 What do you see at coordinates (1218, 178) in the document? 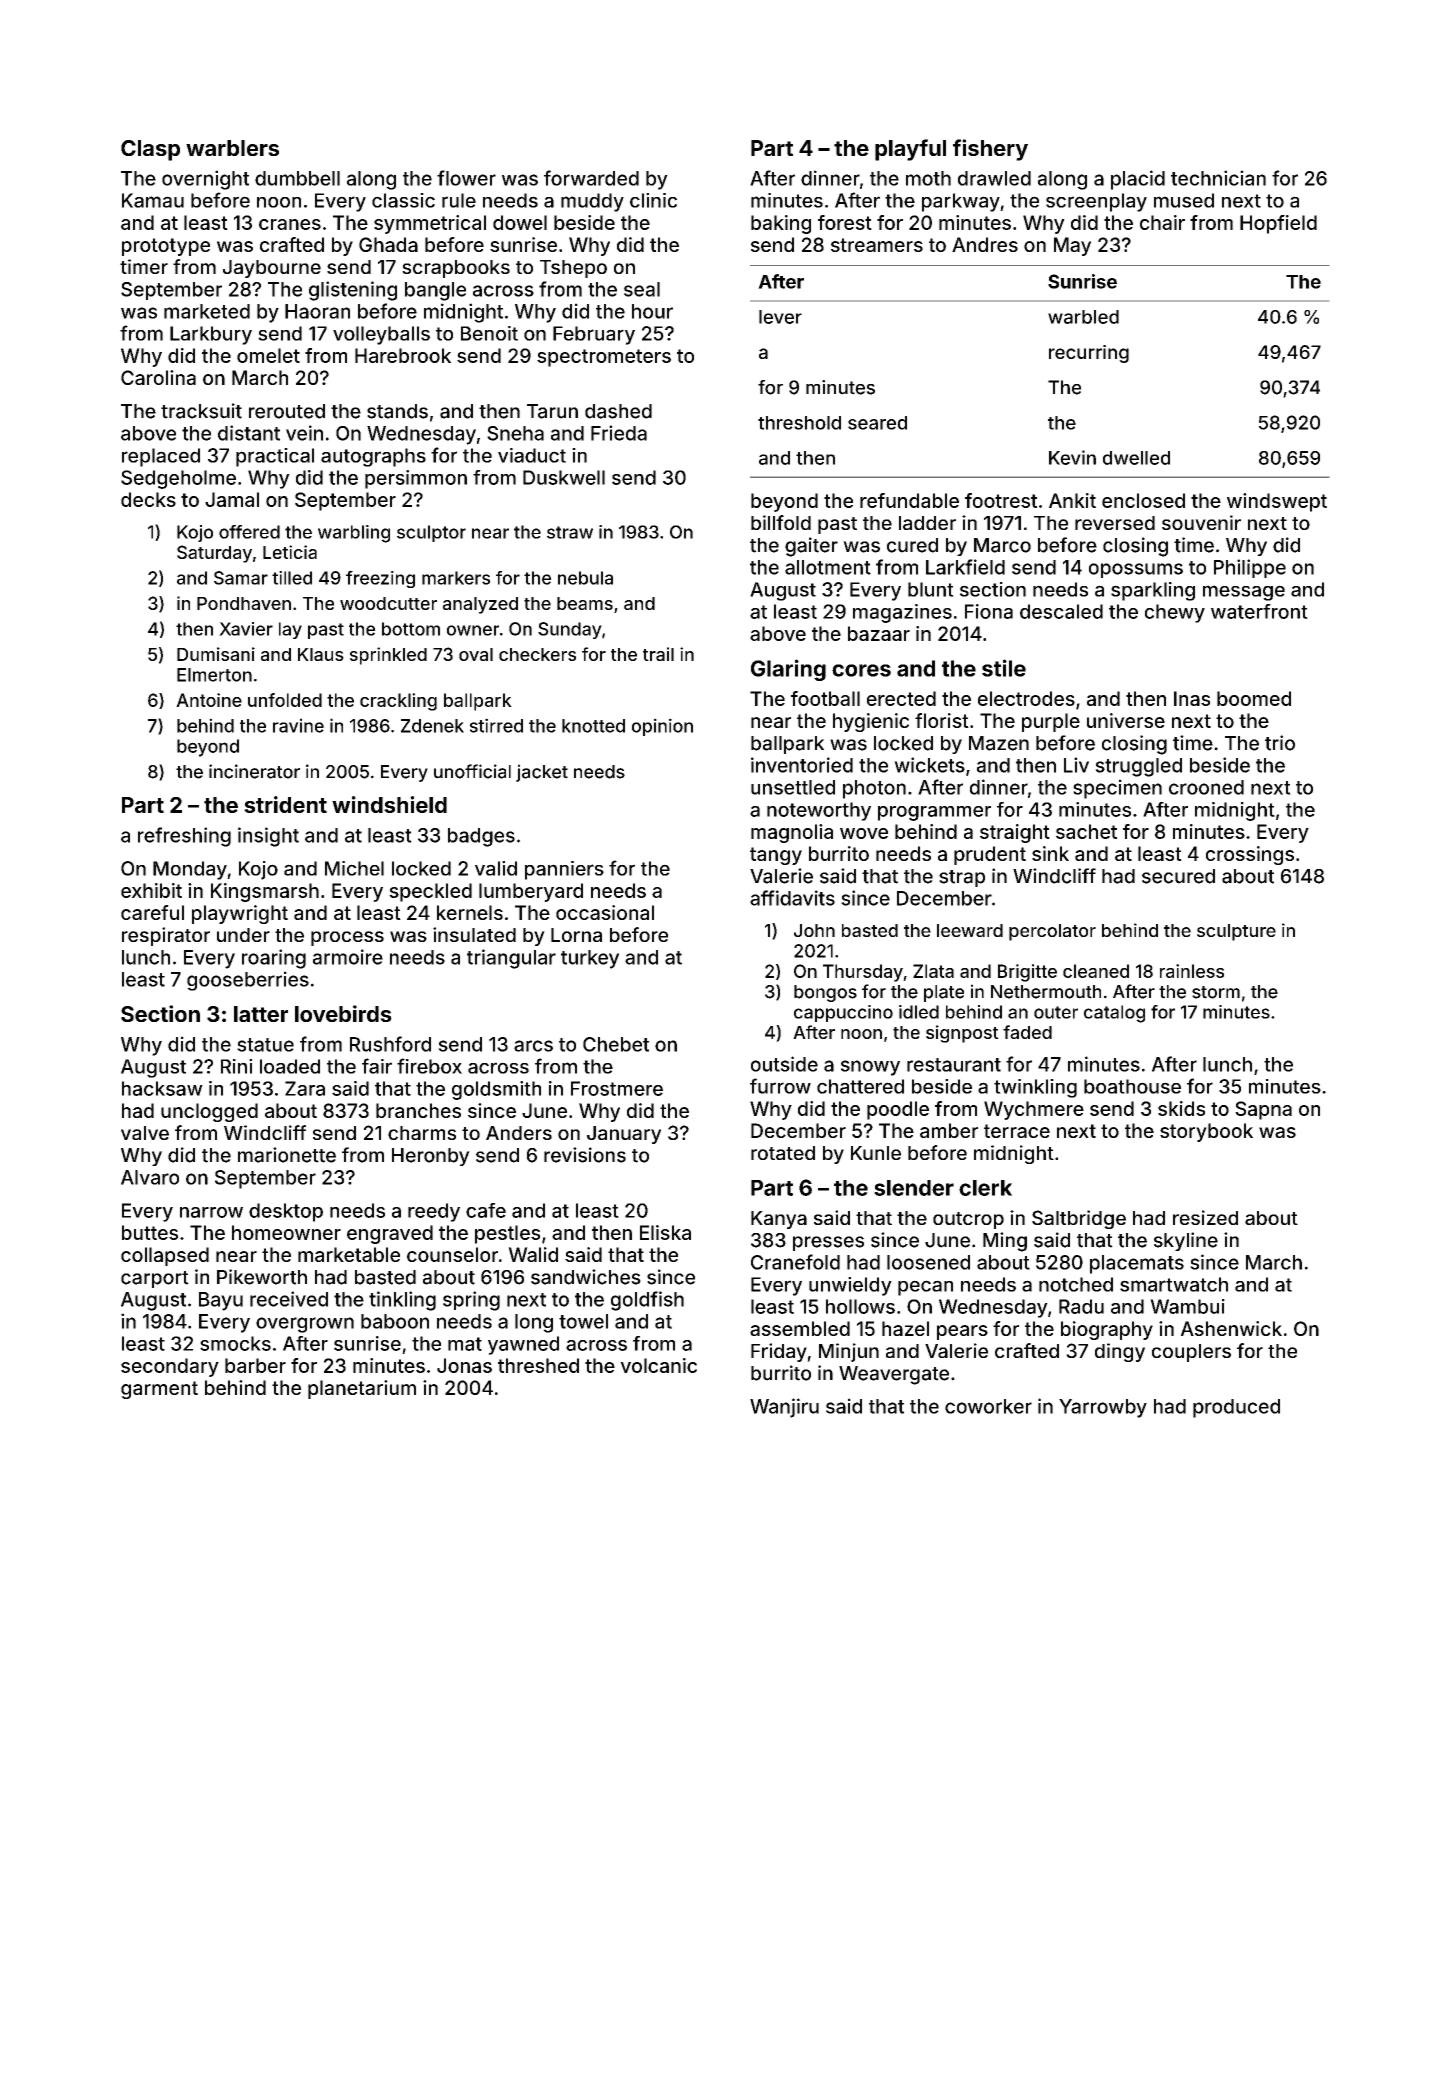
I see `technician` at bounding box center [1218, 178].
